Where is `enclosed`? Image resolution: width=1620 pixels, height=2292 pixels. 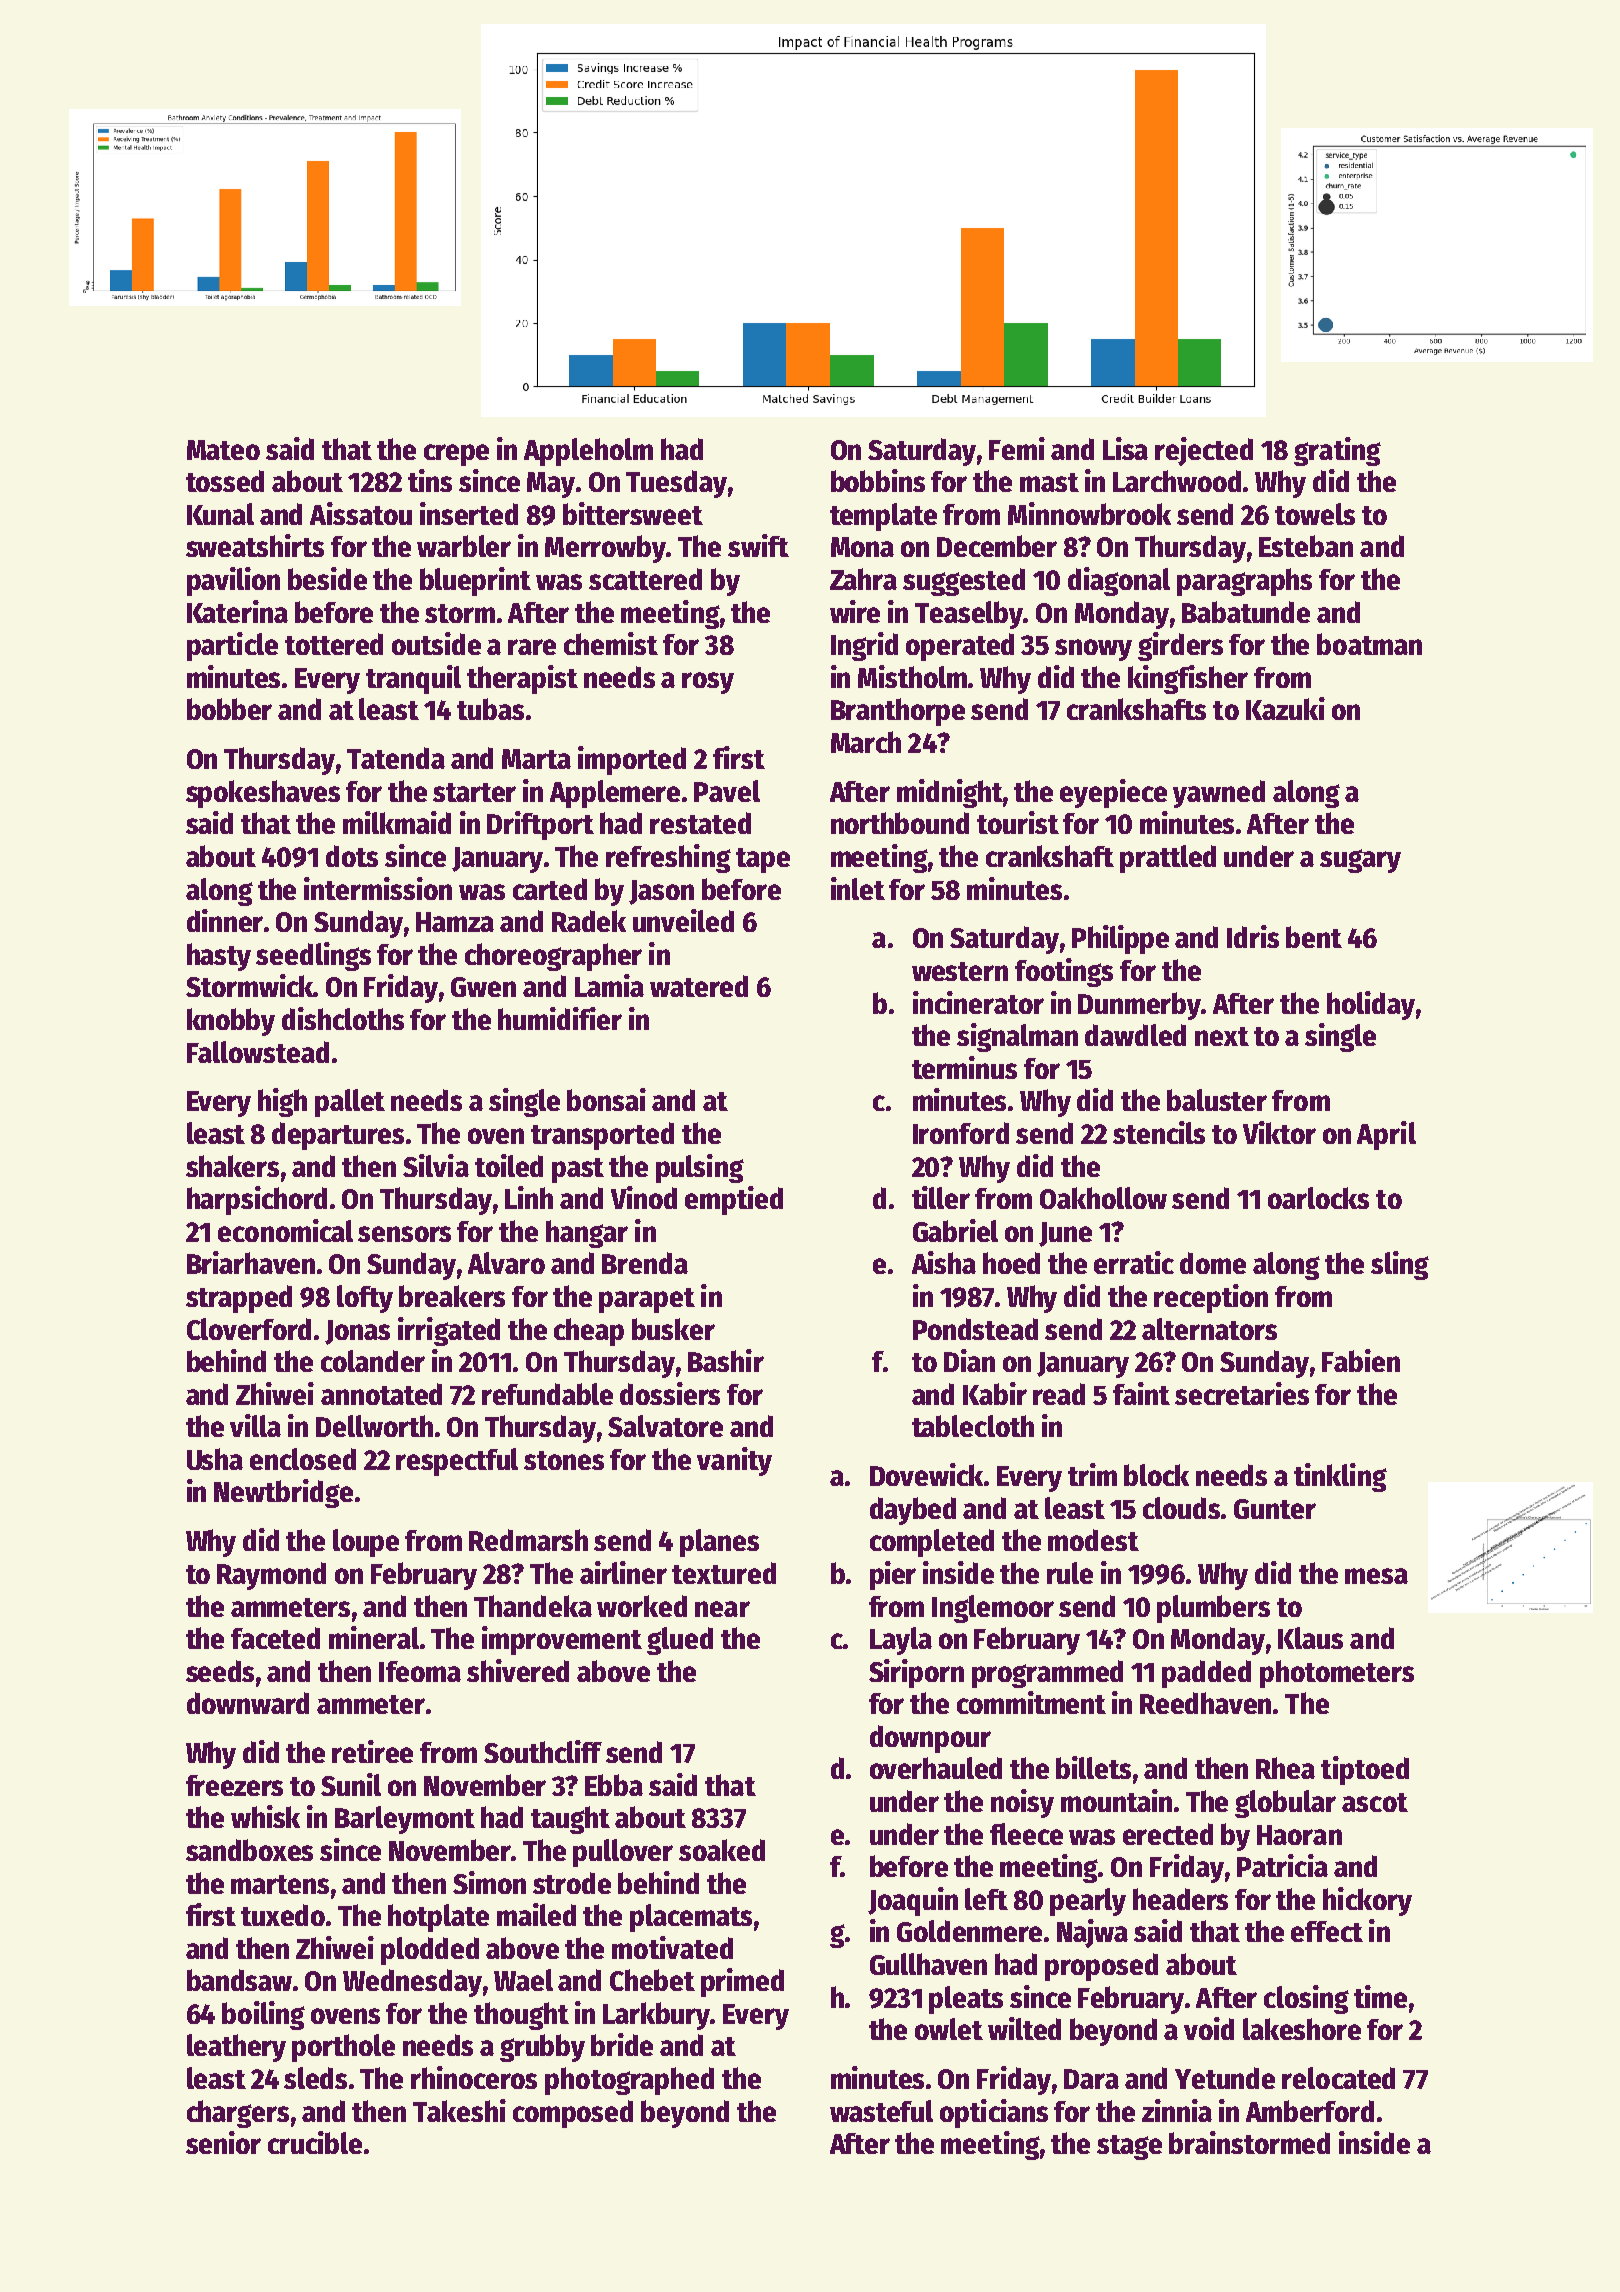
enclosed is located at coordinates (303, 1459).
